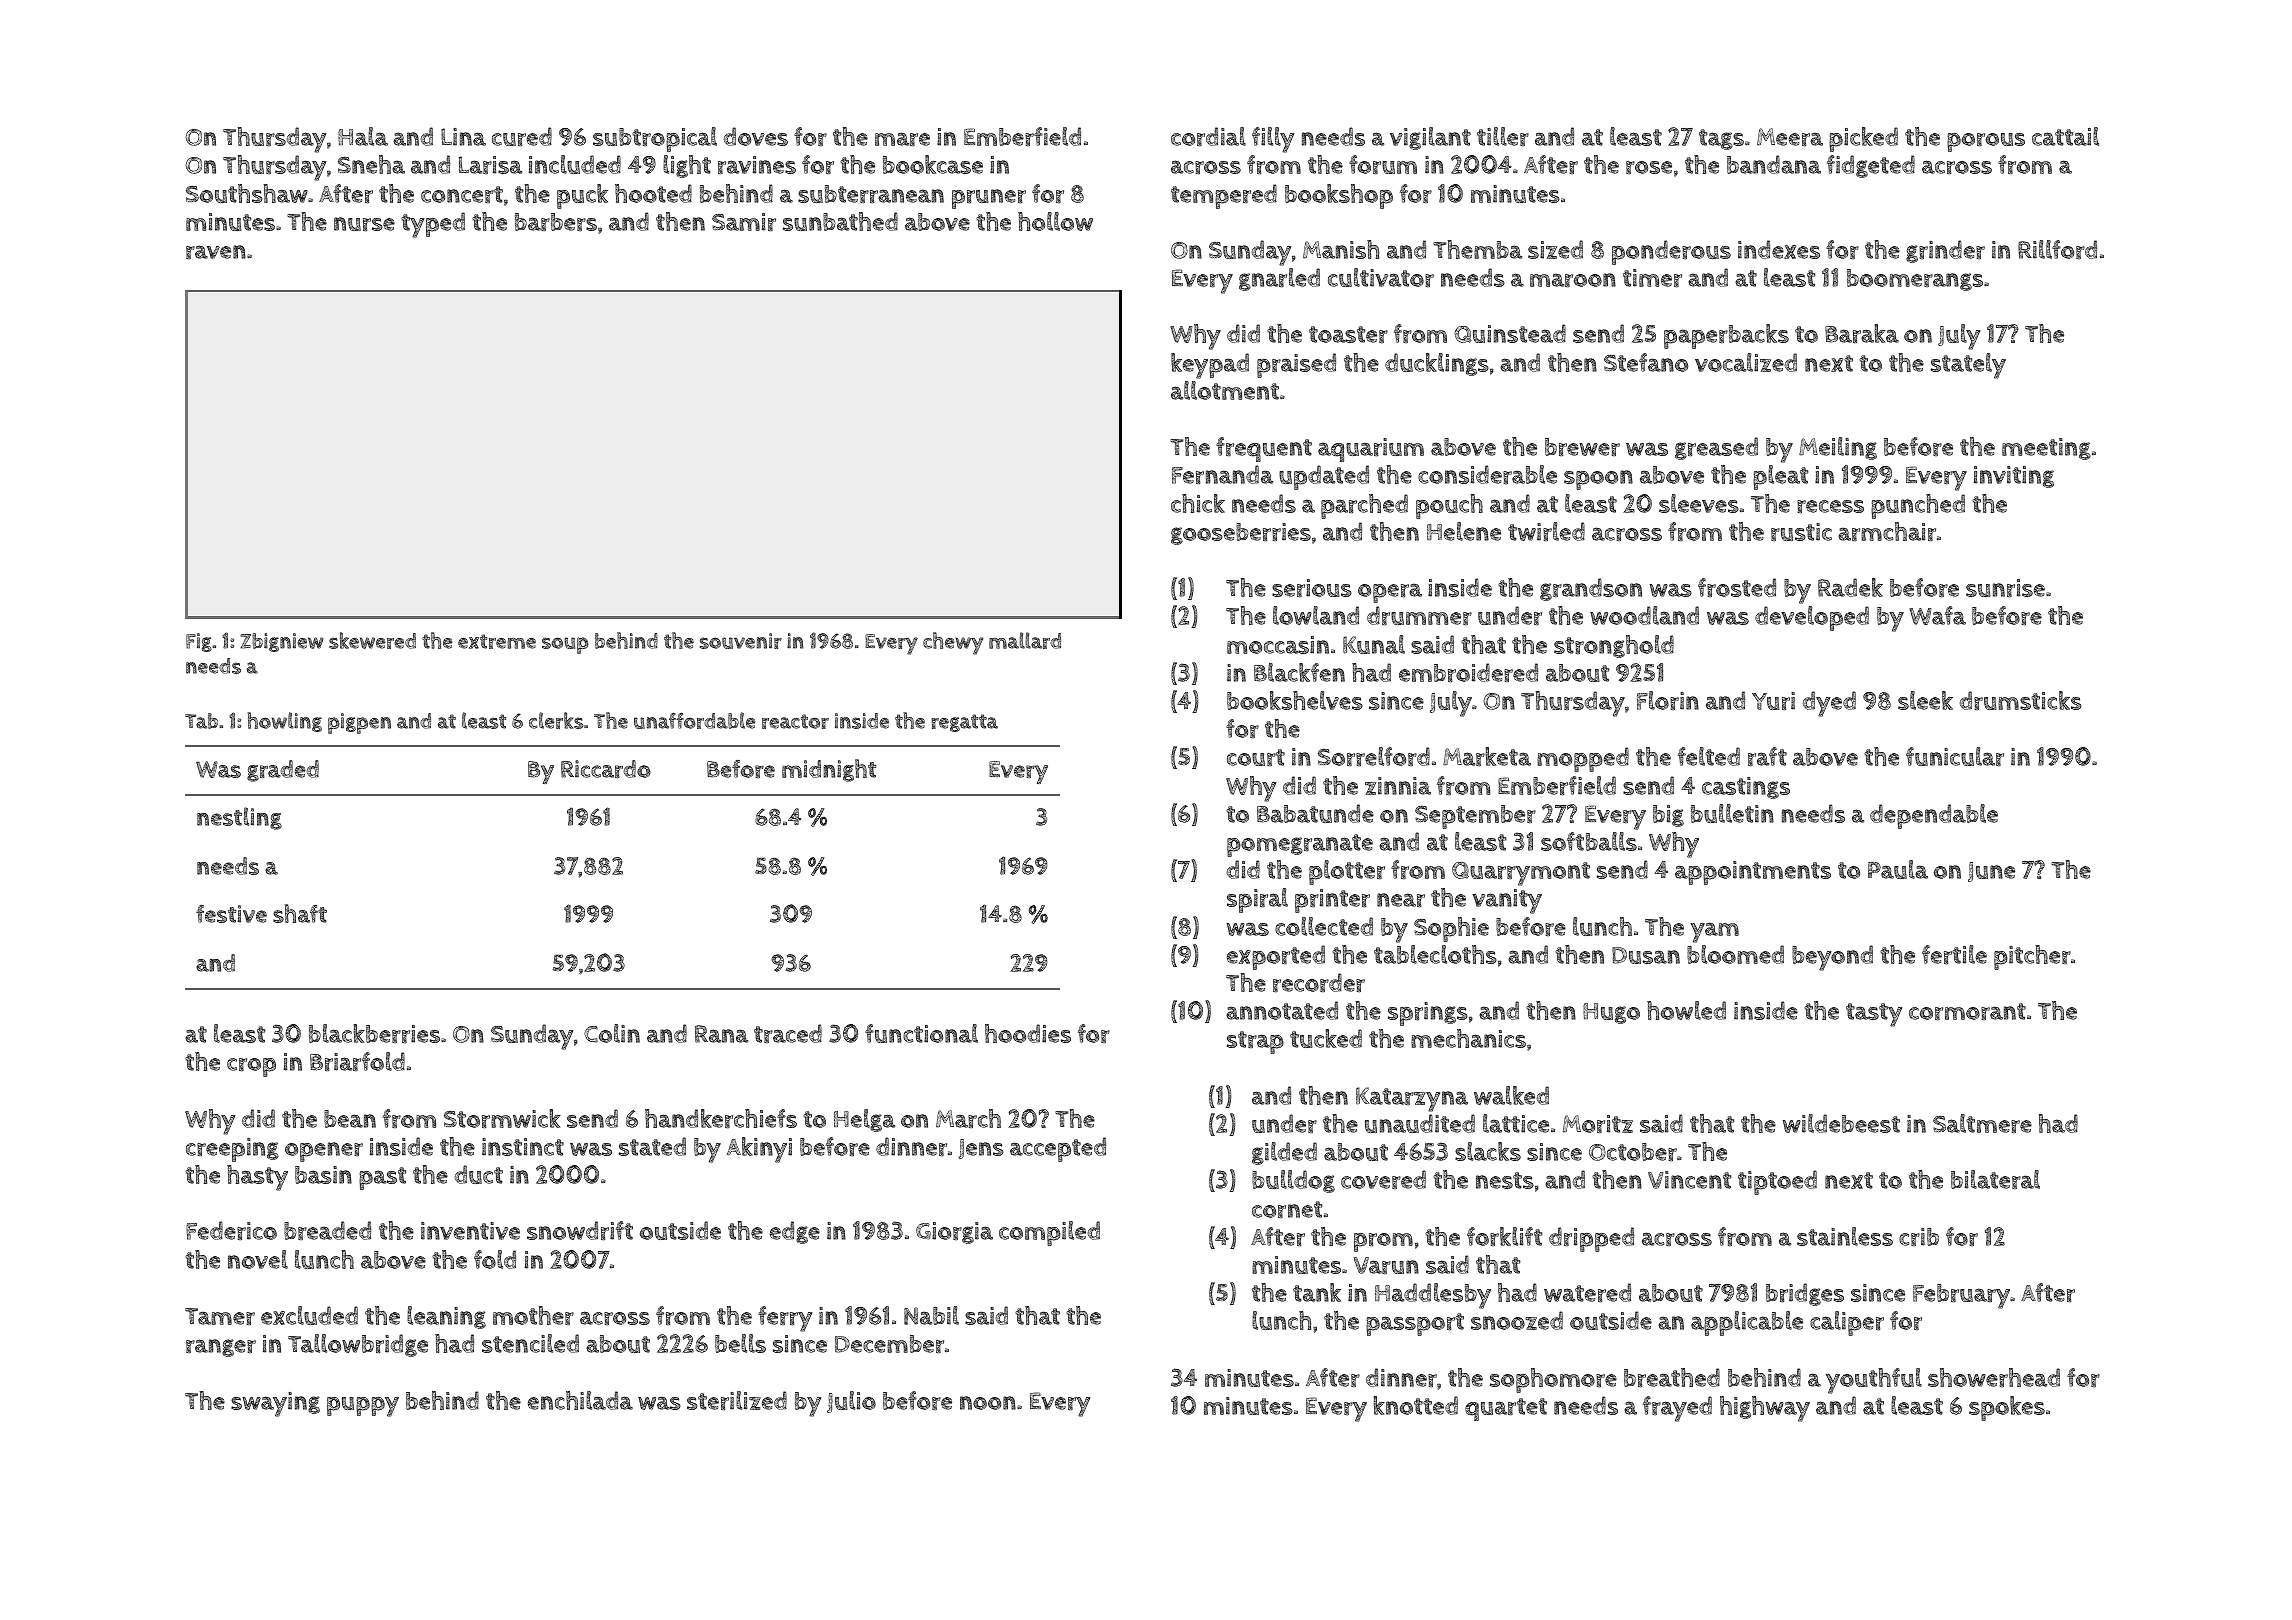 The width and height of the screenshot is (2292, 1620). Describe the element at coordinates (239, 818) in the screenshot. I see `nestling` at that location.
